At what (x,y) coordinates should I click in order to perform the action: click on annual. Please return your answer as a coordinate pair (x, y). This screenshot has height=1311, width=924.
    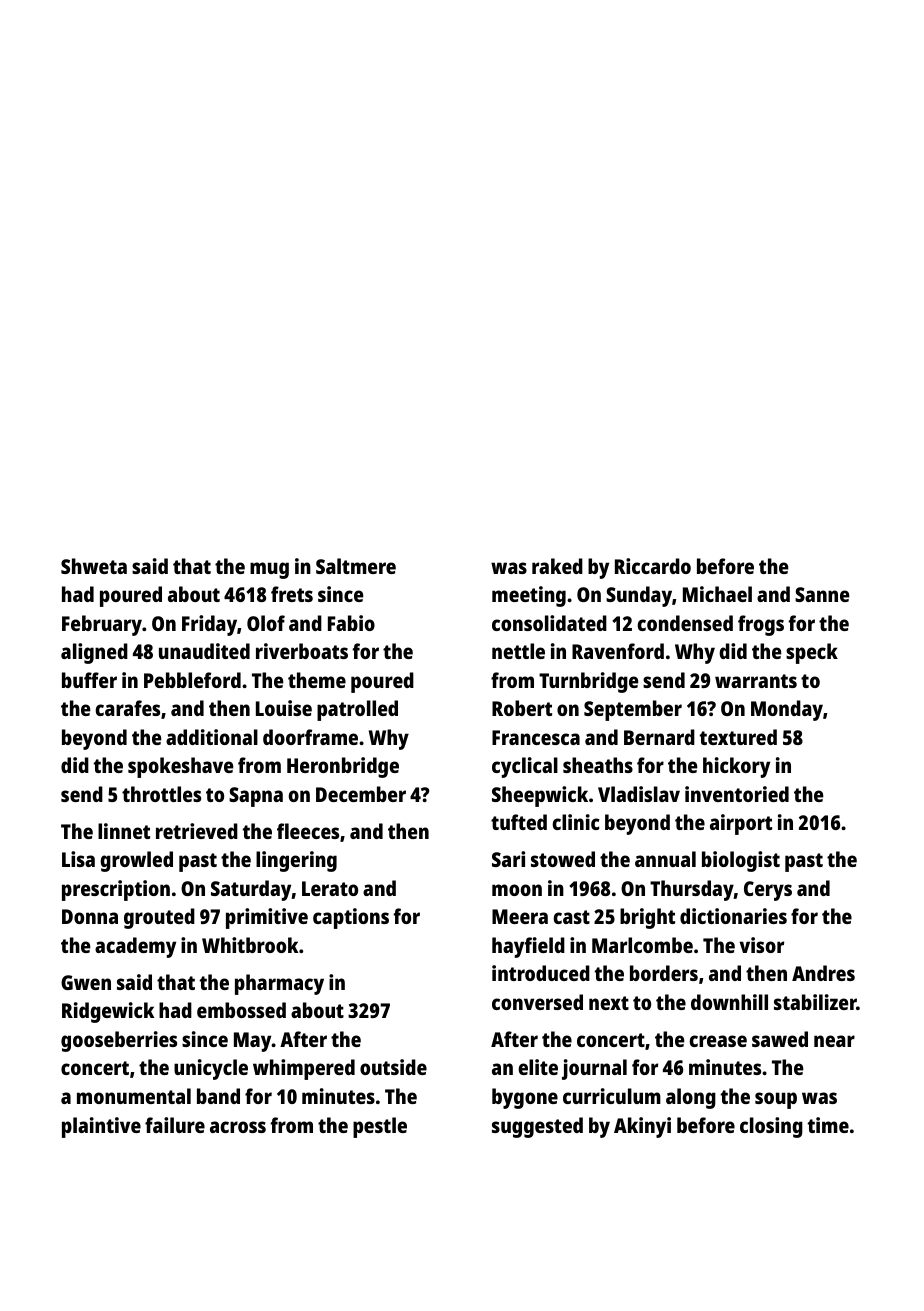
    Looking at the image, I should click on (665, 859).
